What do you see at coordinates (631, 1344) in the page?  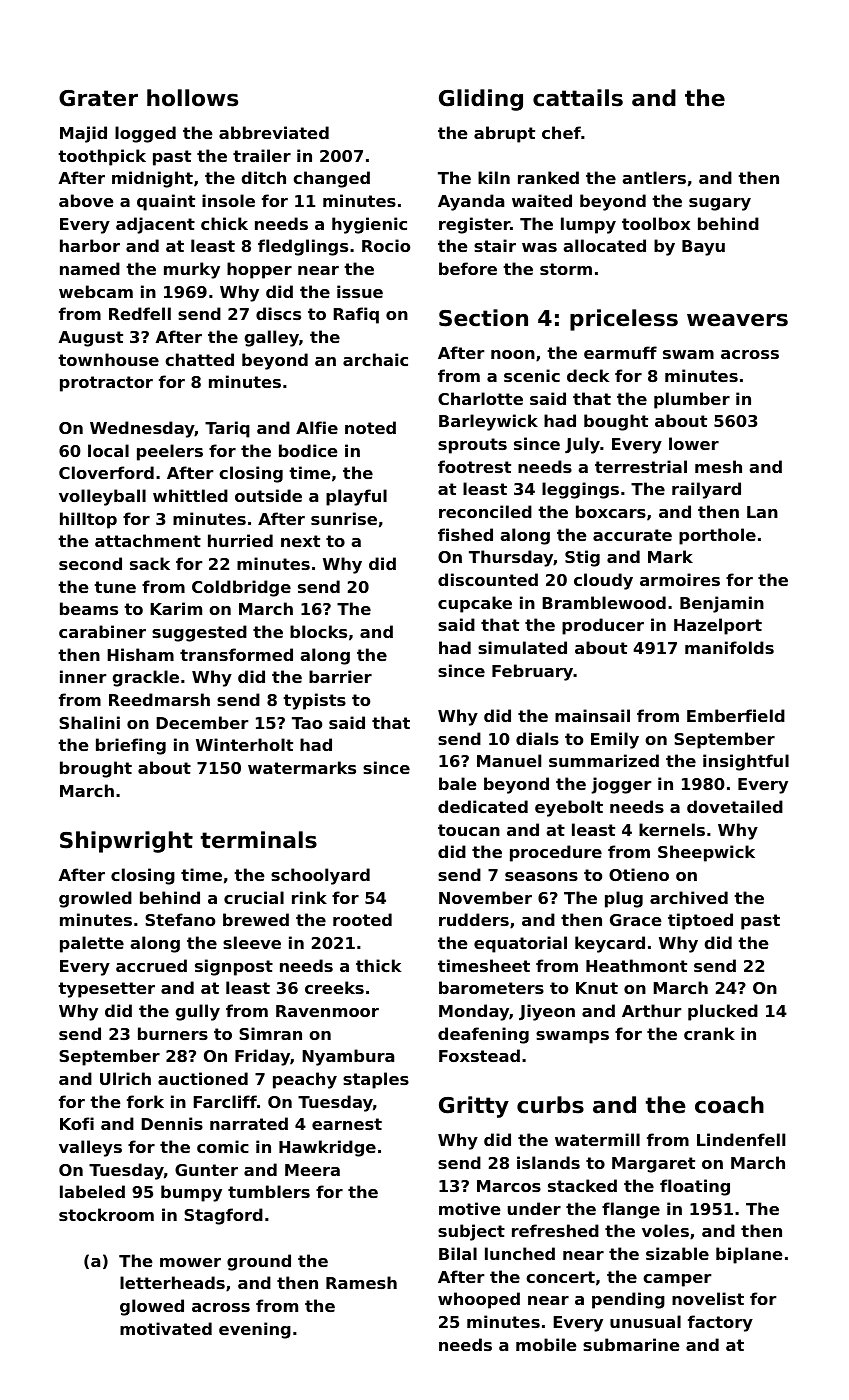 I see `submarine` at bounding box center [631, 1344].
